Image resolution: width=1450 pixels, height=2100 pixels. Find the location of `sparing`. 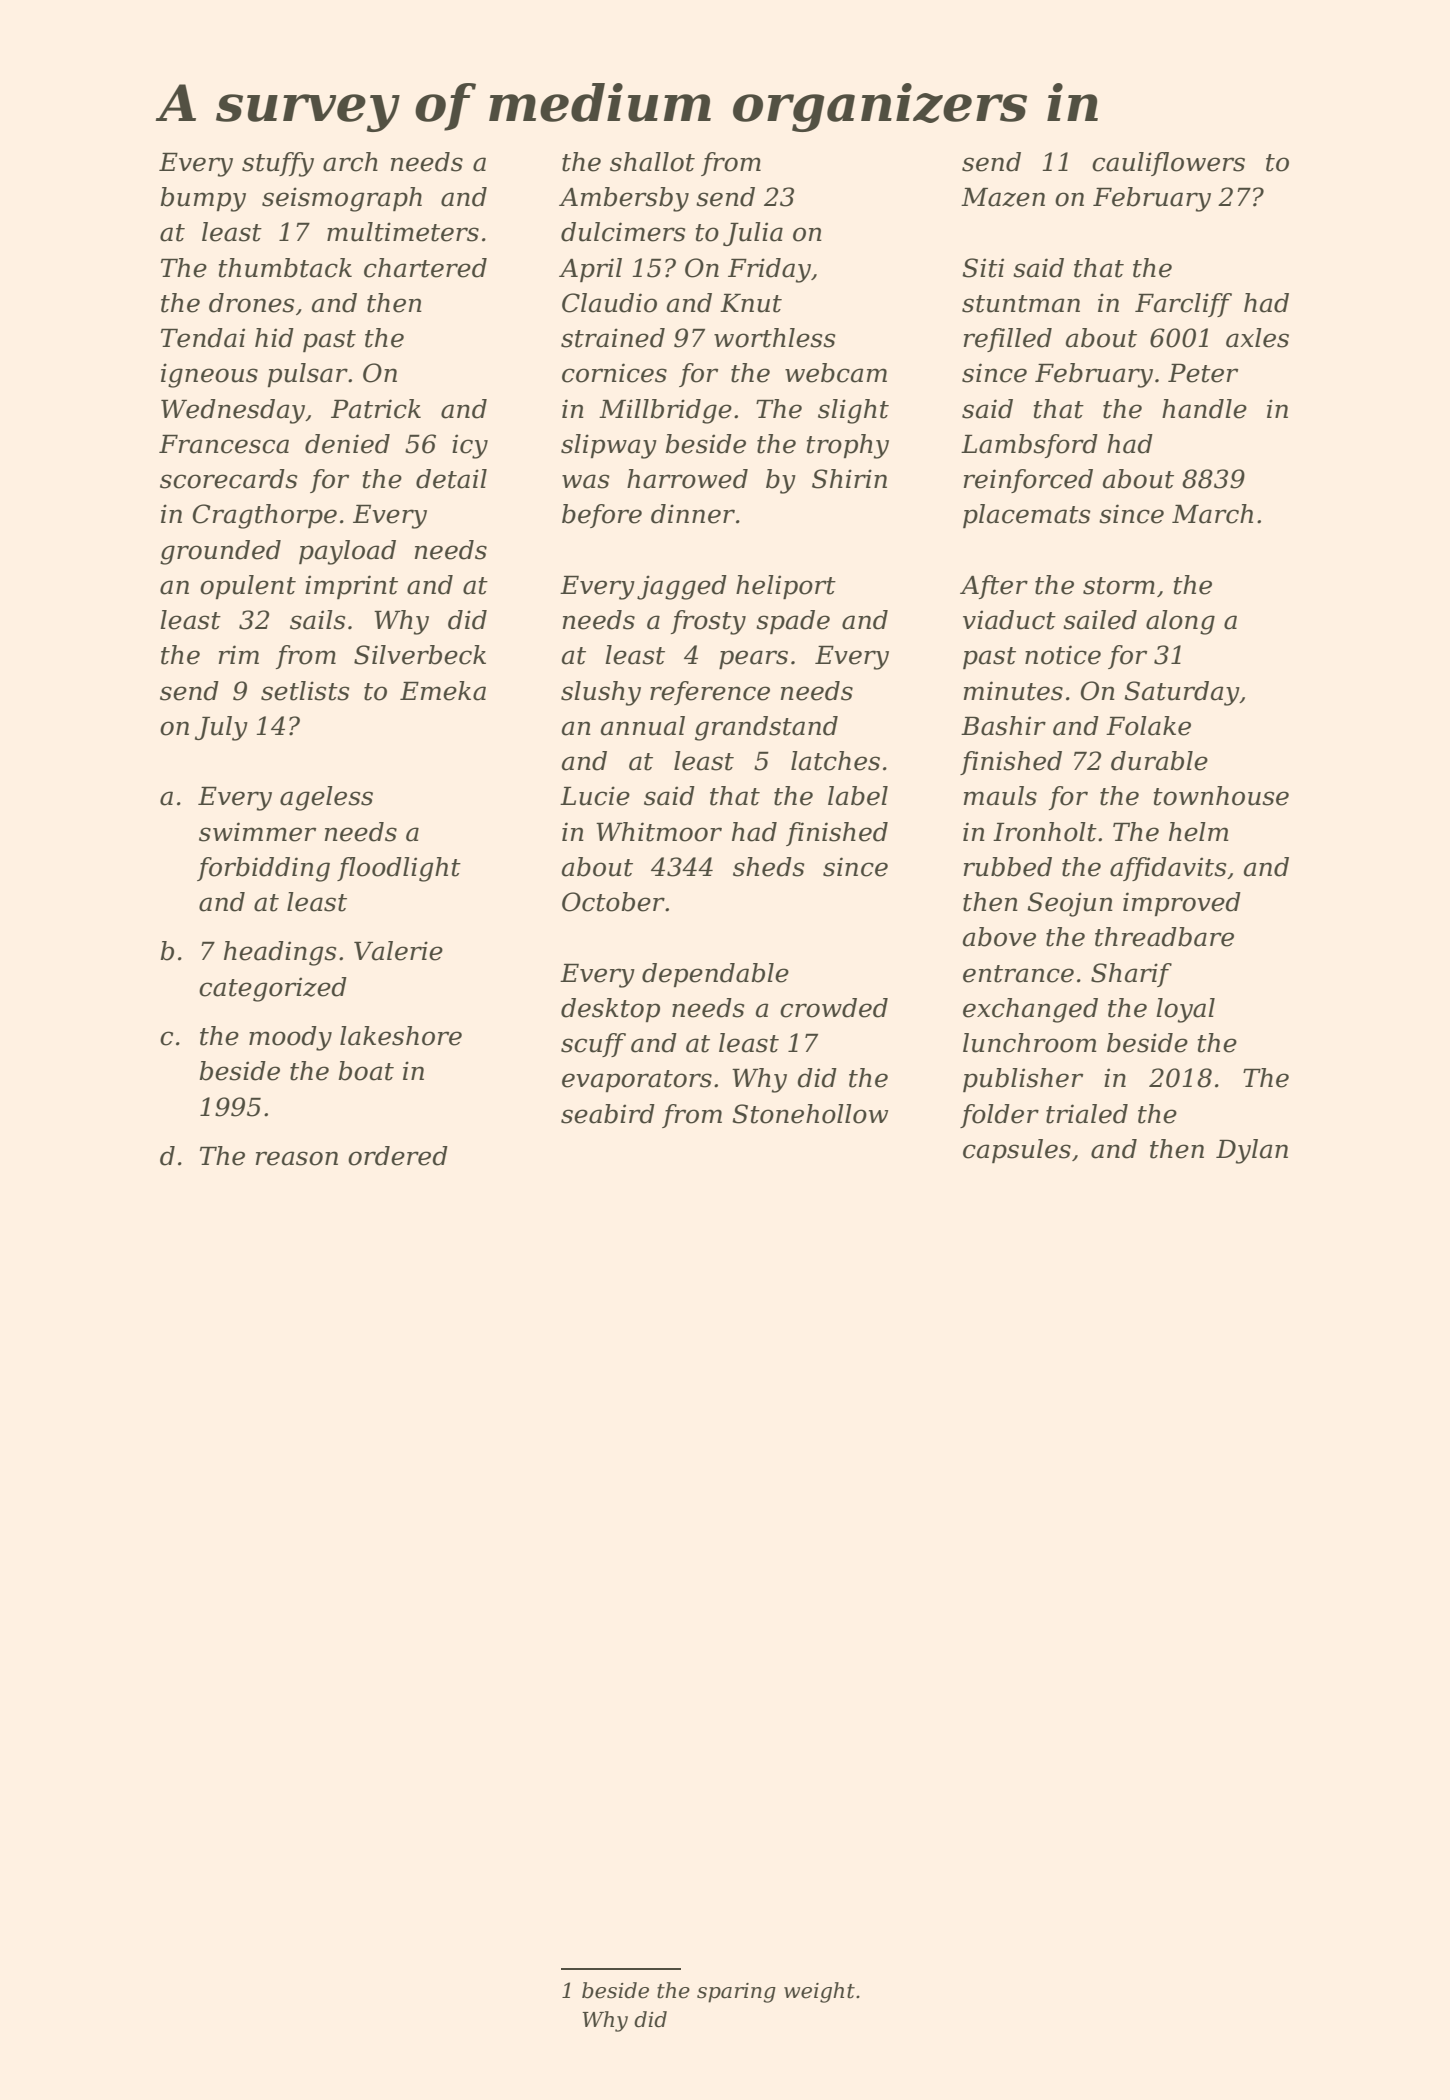

sparing is located at coordinates (736, 1993).
